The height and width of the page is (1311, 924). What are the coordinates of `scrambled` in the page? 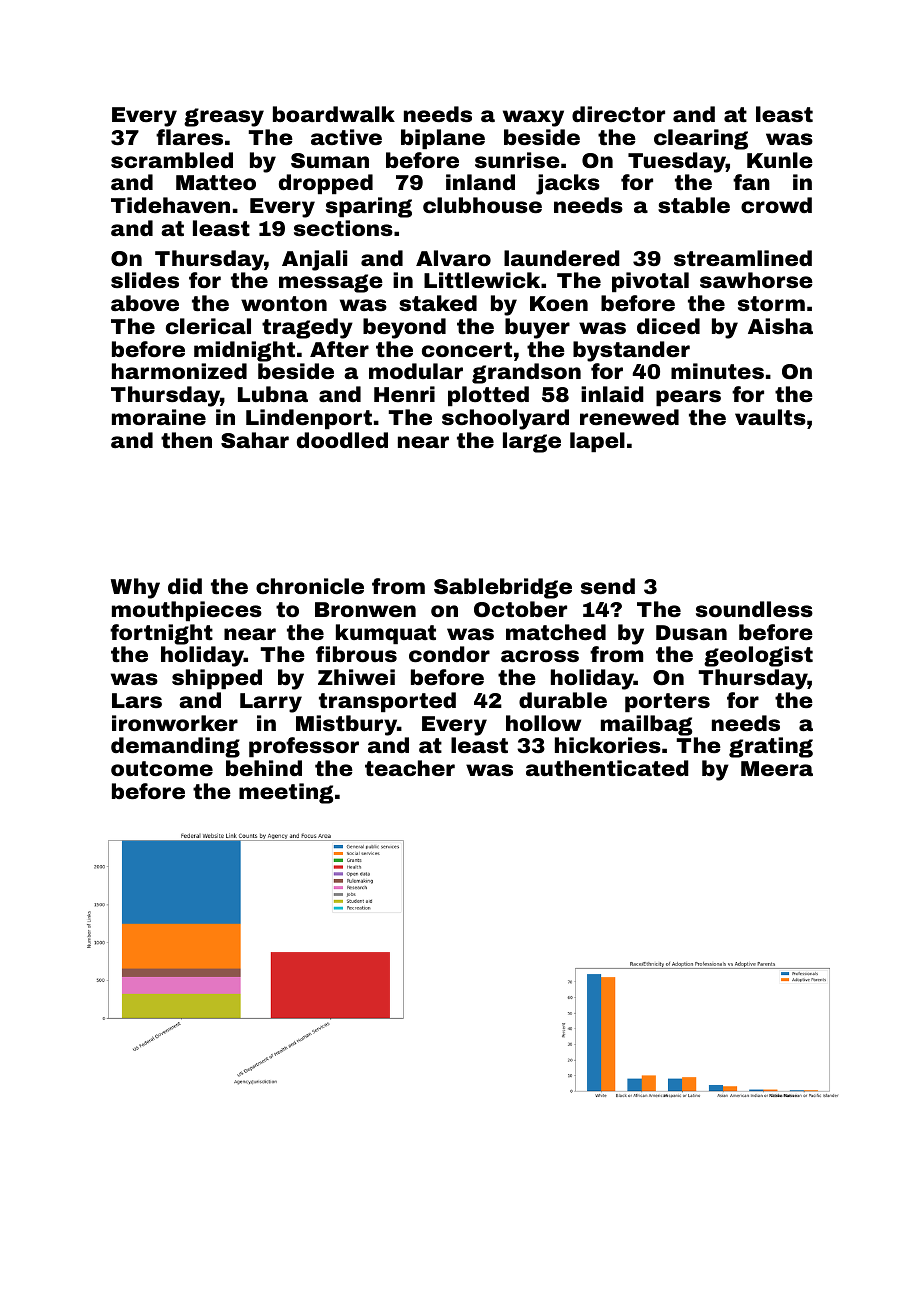 It's located at (172, 160).
